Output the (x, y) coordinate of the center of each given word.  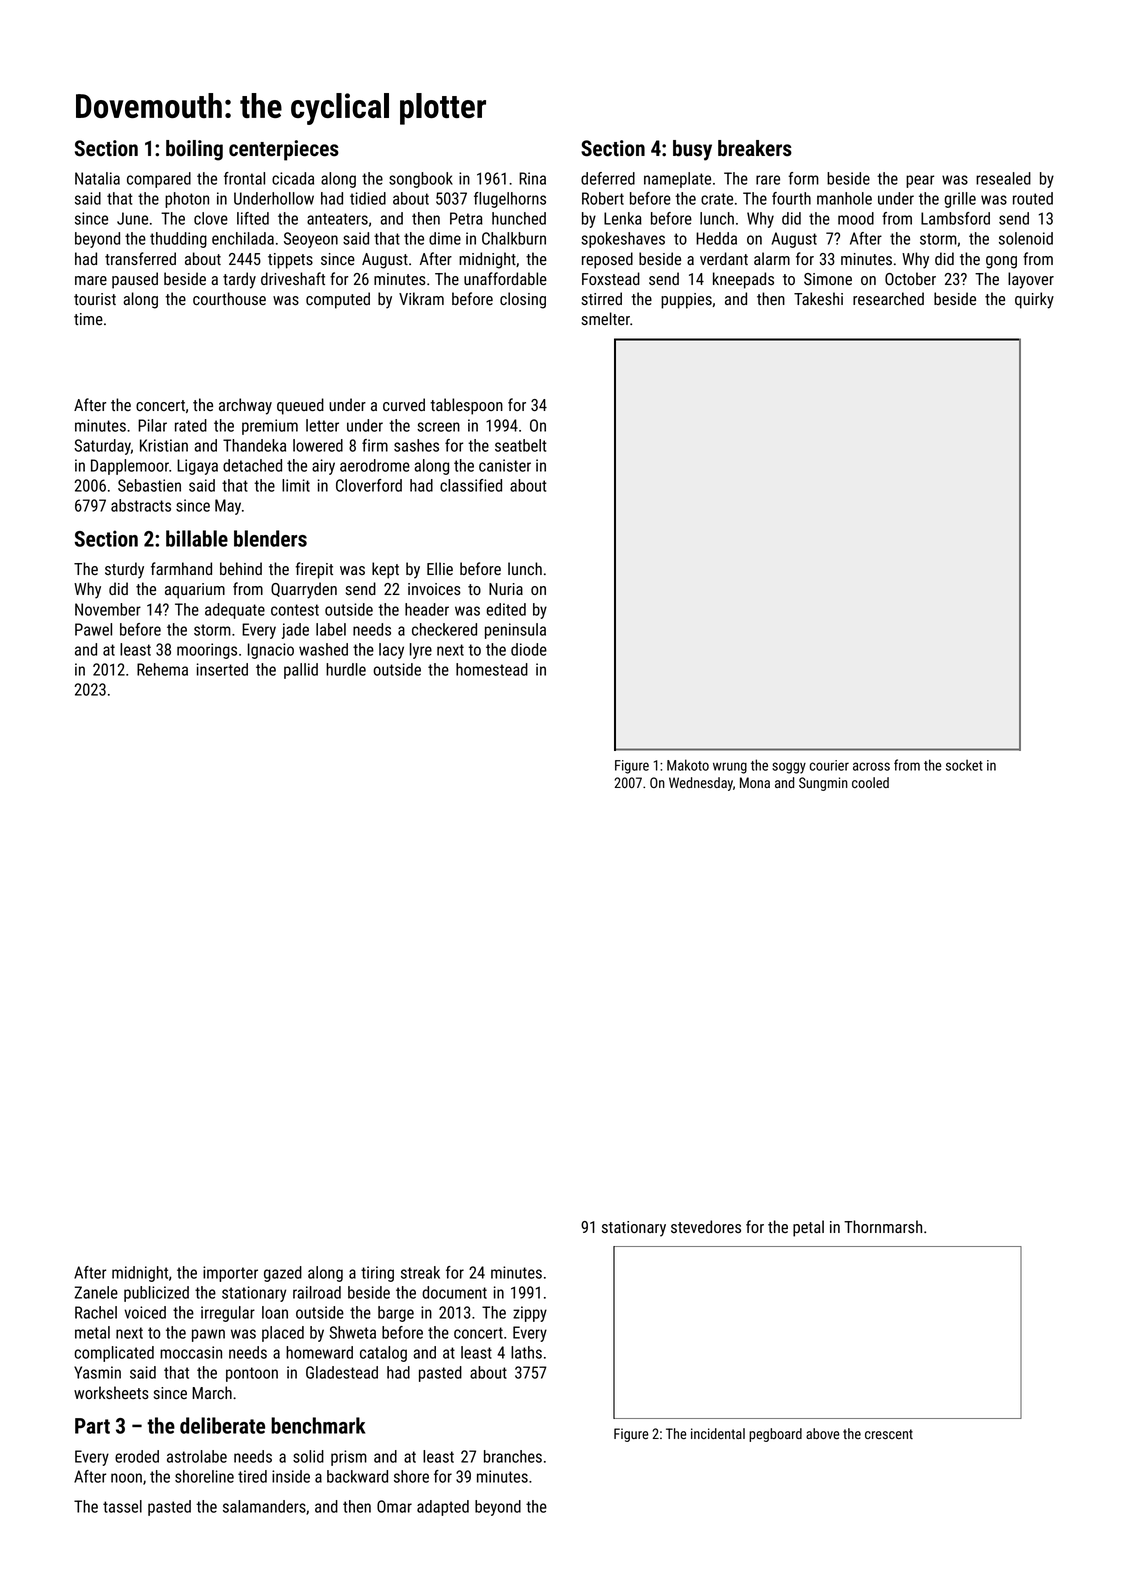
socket (964, 765)
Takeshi (818, 299)
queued (300, 406)
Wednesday (701, 784)
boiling (194, 150)
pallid (301, 671)
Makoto (688, 765)
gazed (283, 1274)
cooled (870, 782)
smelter (606, 319)
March (212, 1392)
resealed (1003, 178)
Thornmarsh (883, 1226)
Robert (603, 198)
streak (420, 1272)
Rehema (162, 669)
